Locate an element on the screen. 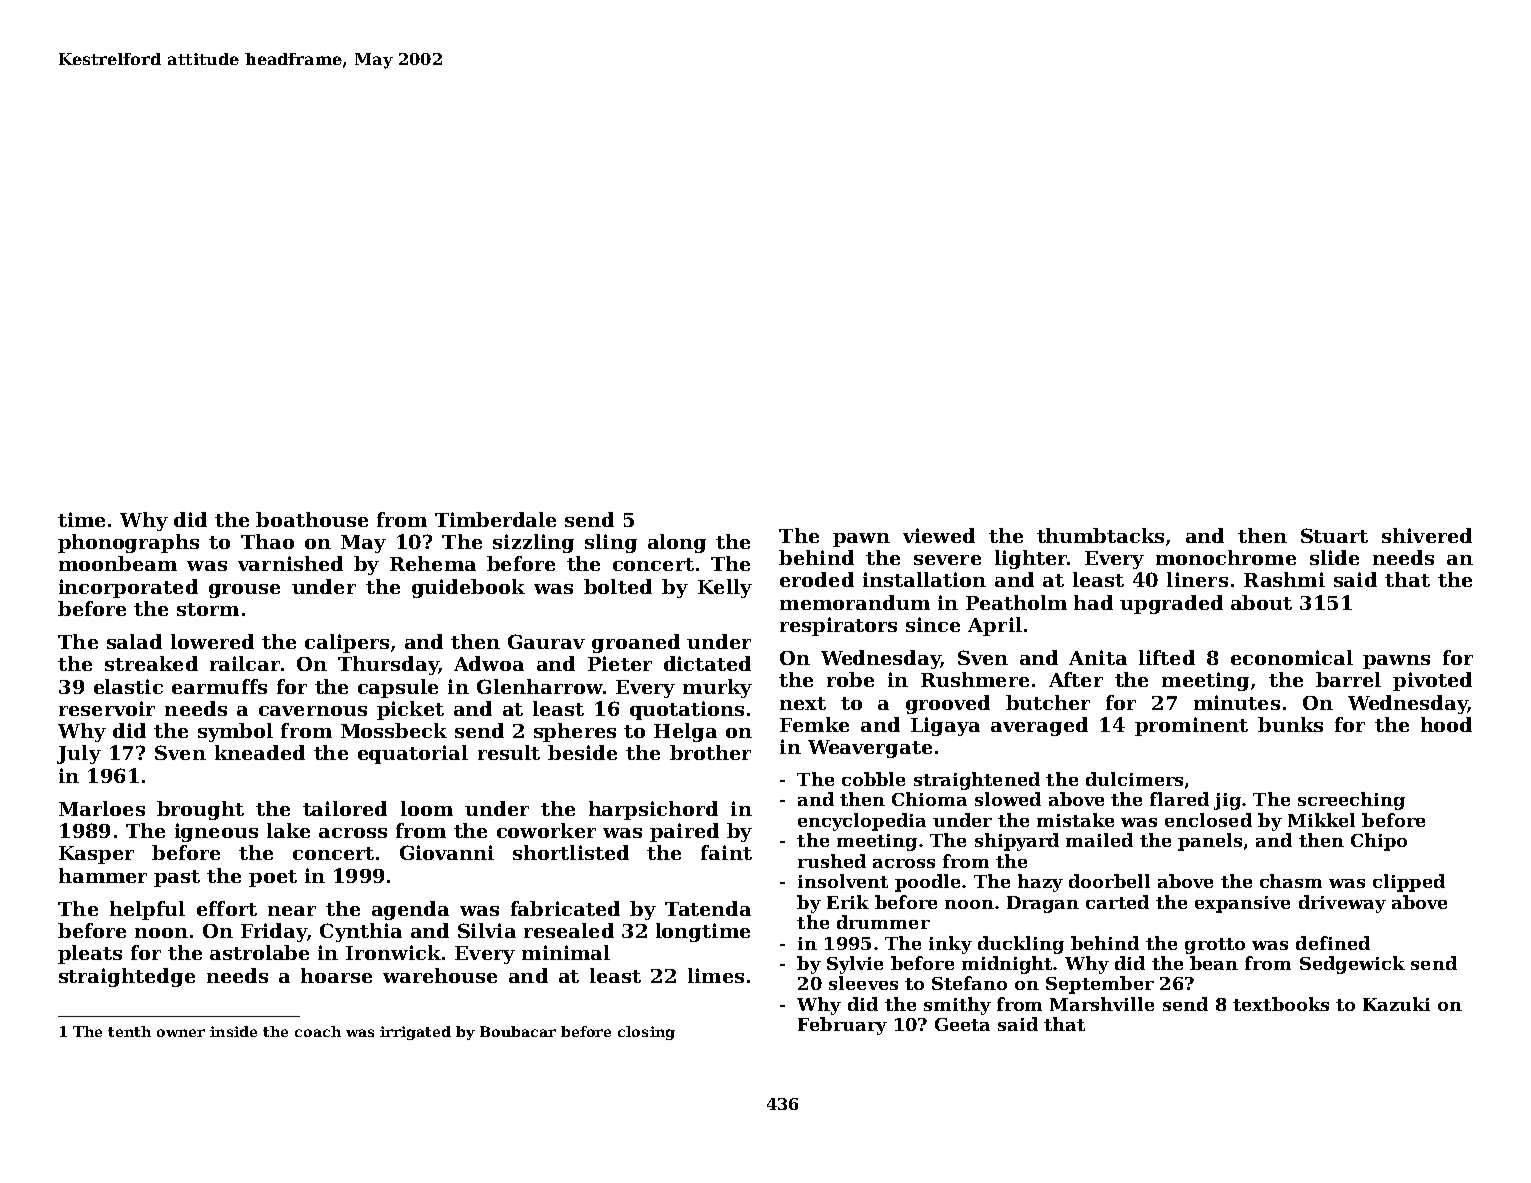 The image size is (1531, 1183). inside is located at coordinates (233, 1031).
